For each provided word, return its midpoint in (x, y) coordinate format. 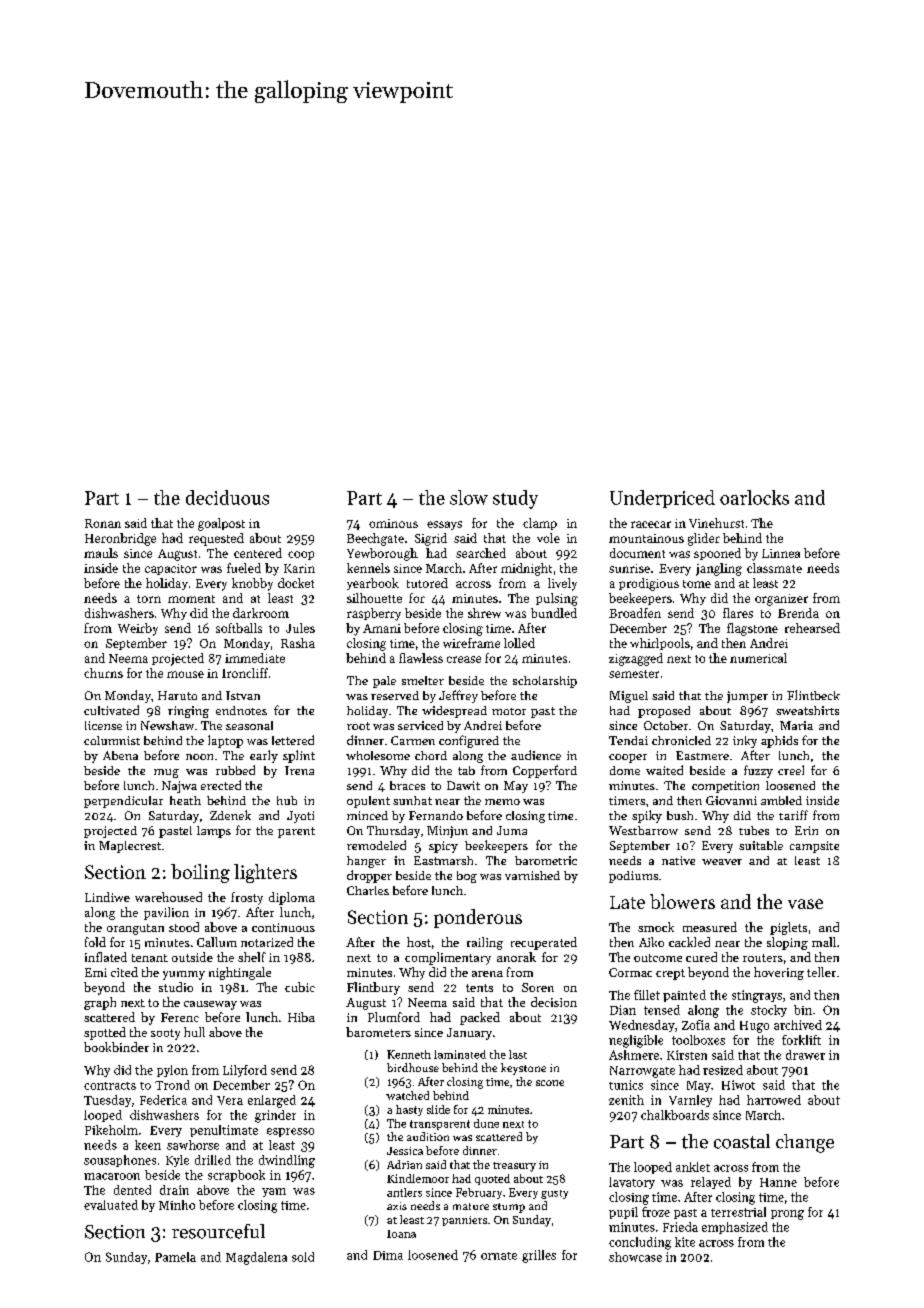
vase (805, 904)
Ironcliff (245, 673)
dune (486, 1123)
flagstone (752, 629)
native (678, 860)
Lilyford (245, 1071)
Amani (382, 628)
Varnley (690, 1101)
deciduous (227, 497)
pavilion (166, 913)
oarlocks (754, 497)
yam (274, 1192)
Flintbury (373, 988)
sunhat (412, 800)
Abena (120, 755)
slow (469, 497)
